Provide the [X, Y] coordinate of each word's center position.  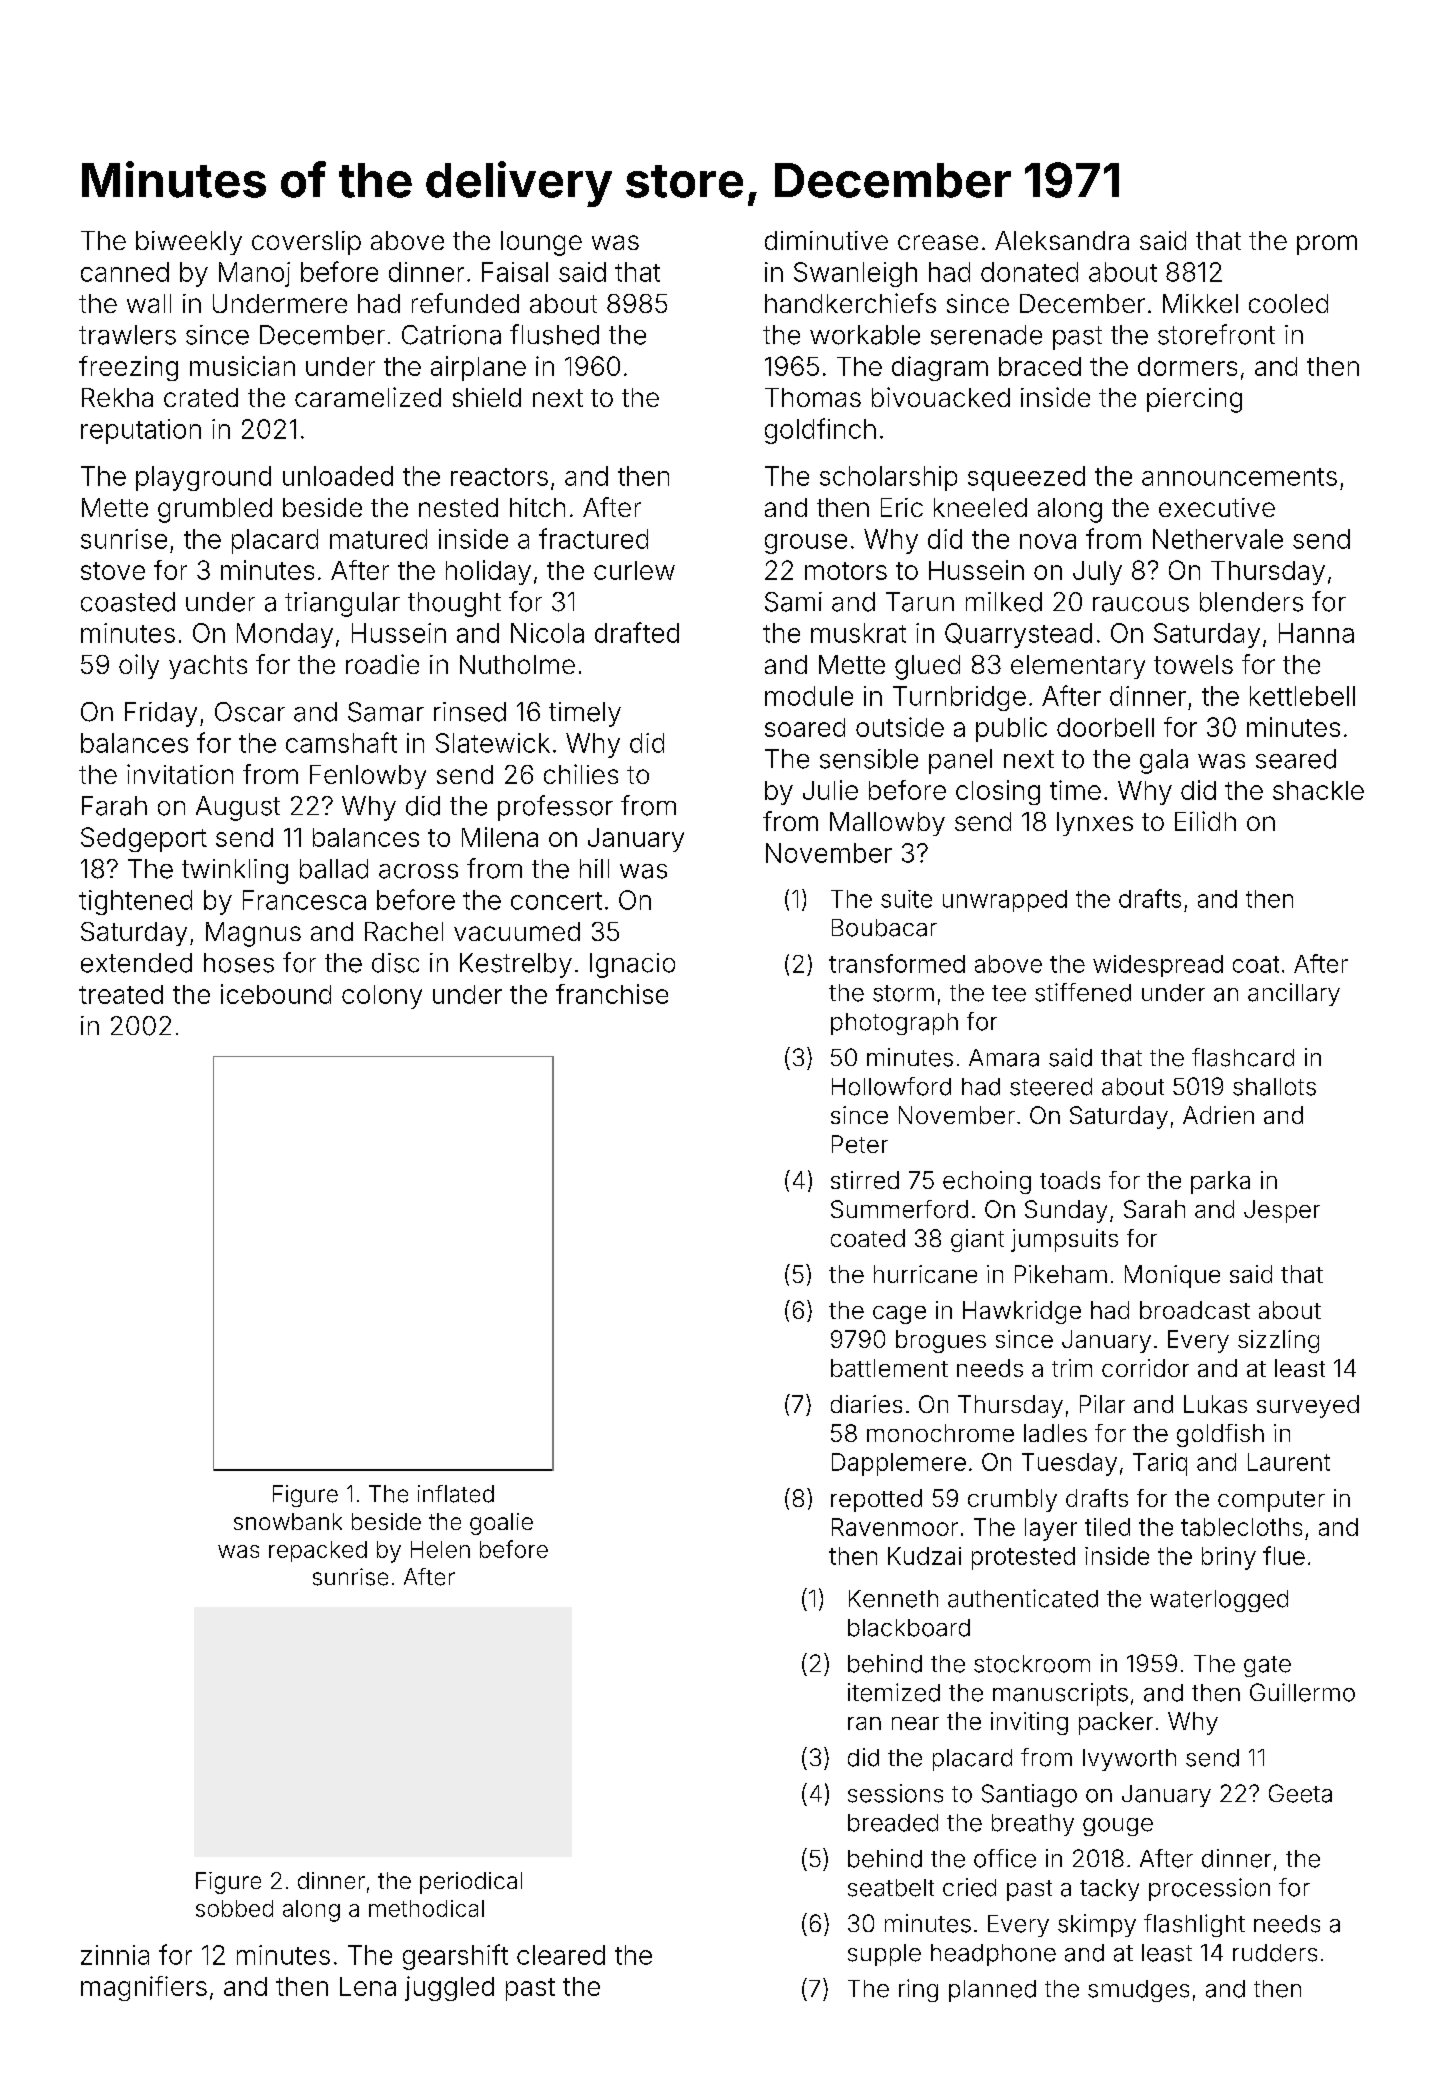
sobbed [234, 1908]
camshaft [341, 742]
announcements [1239, 477]
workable [865, 335]
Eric [902, 507]
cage [899, 1315]
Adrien [1218, 1115]
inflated [456, 1494]
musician [242, 366]
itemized [894, 1692]
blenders [1251, 602]
